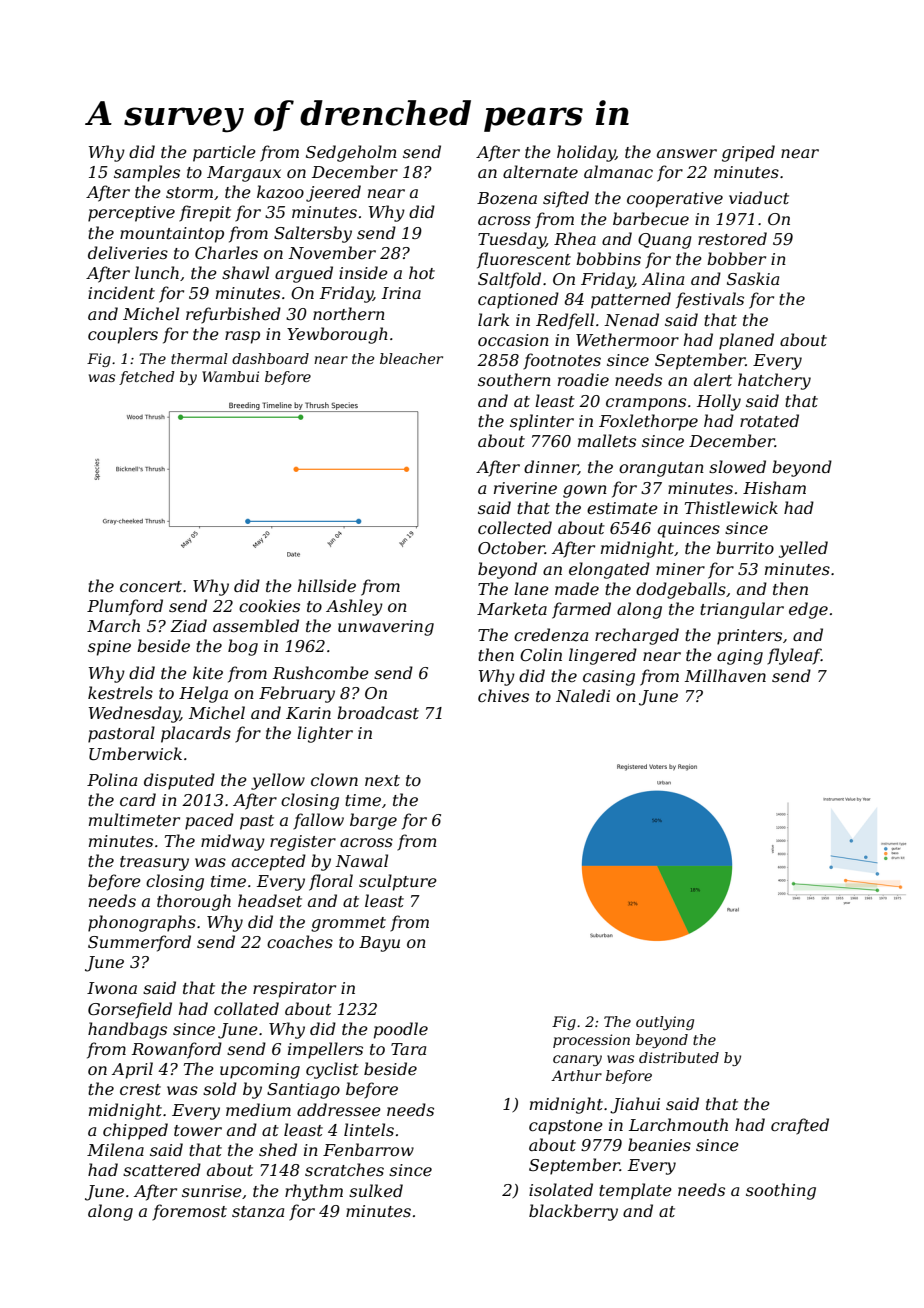 This screenshot has height=1308, width=924. What do you see at coordinates (679, 1057) in the screenshot?
I see `distributed` at bounding box center [679, 1057].
